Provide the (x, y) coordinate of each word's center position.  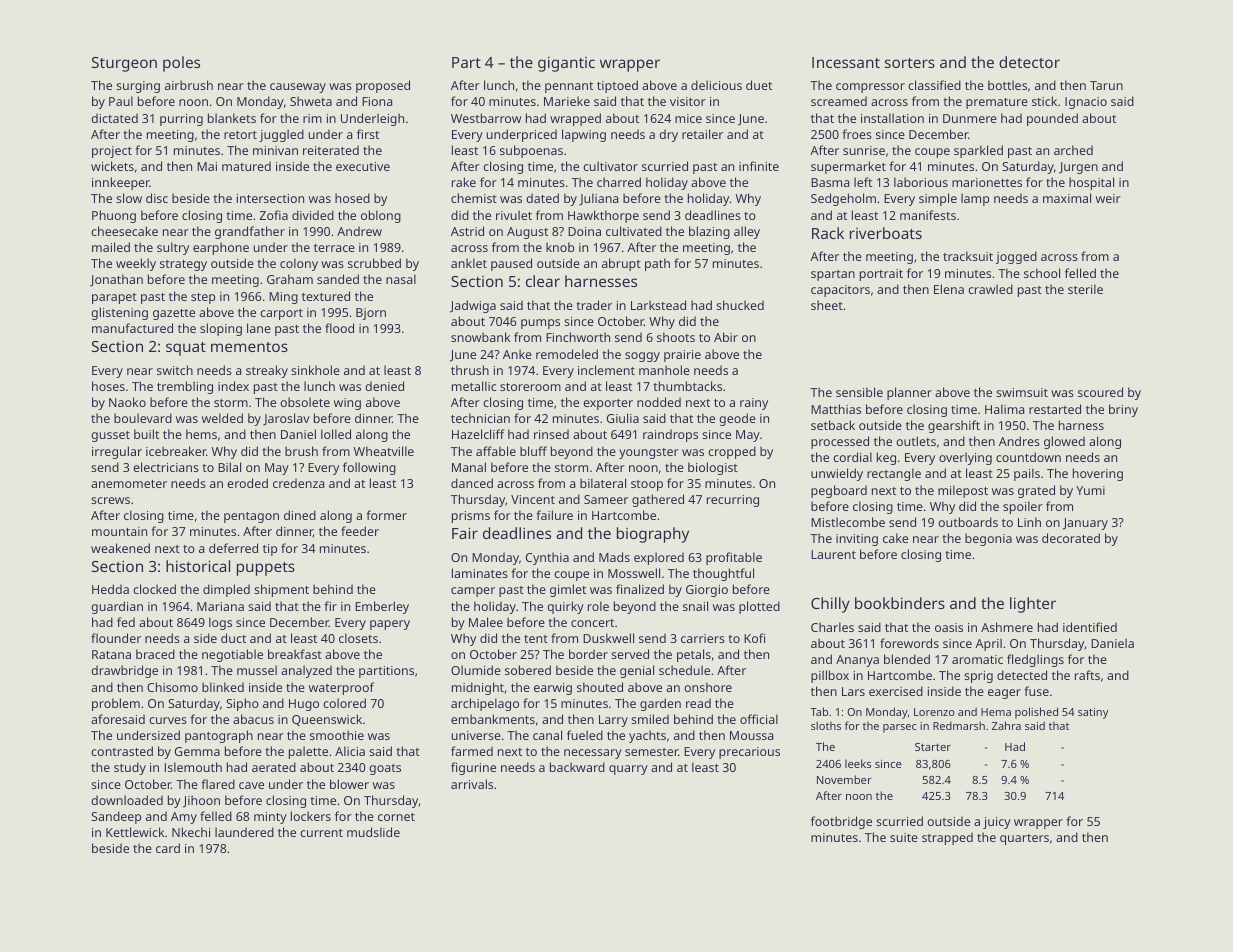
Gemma (197, 751)
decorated (1071, 538)
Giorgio (707, 591)
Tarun (1106, 85)
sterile (1085, 289)
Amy (184, 818)
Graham (290, 279)
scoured (1100, 392)
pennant (569, 87)
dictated (114, 118)
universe (476, 735)
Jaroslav (286, 419)
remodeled (567, 354)
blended (907, 659)
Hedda (110, 589)
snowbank (480, 337)
